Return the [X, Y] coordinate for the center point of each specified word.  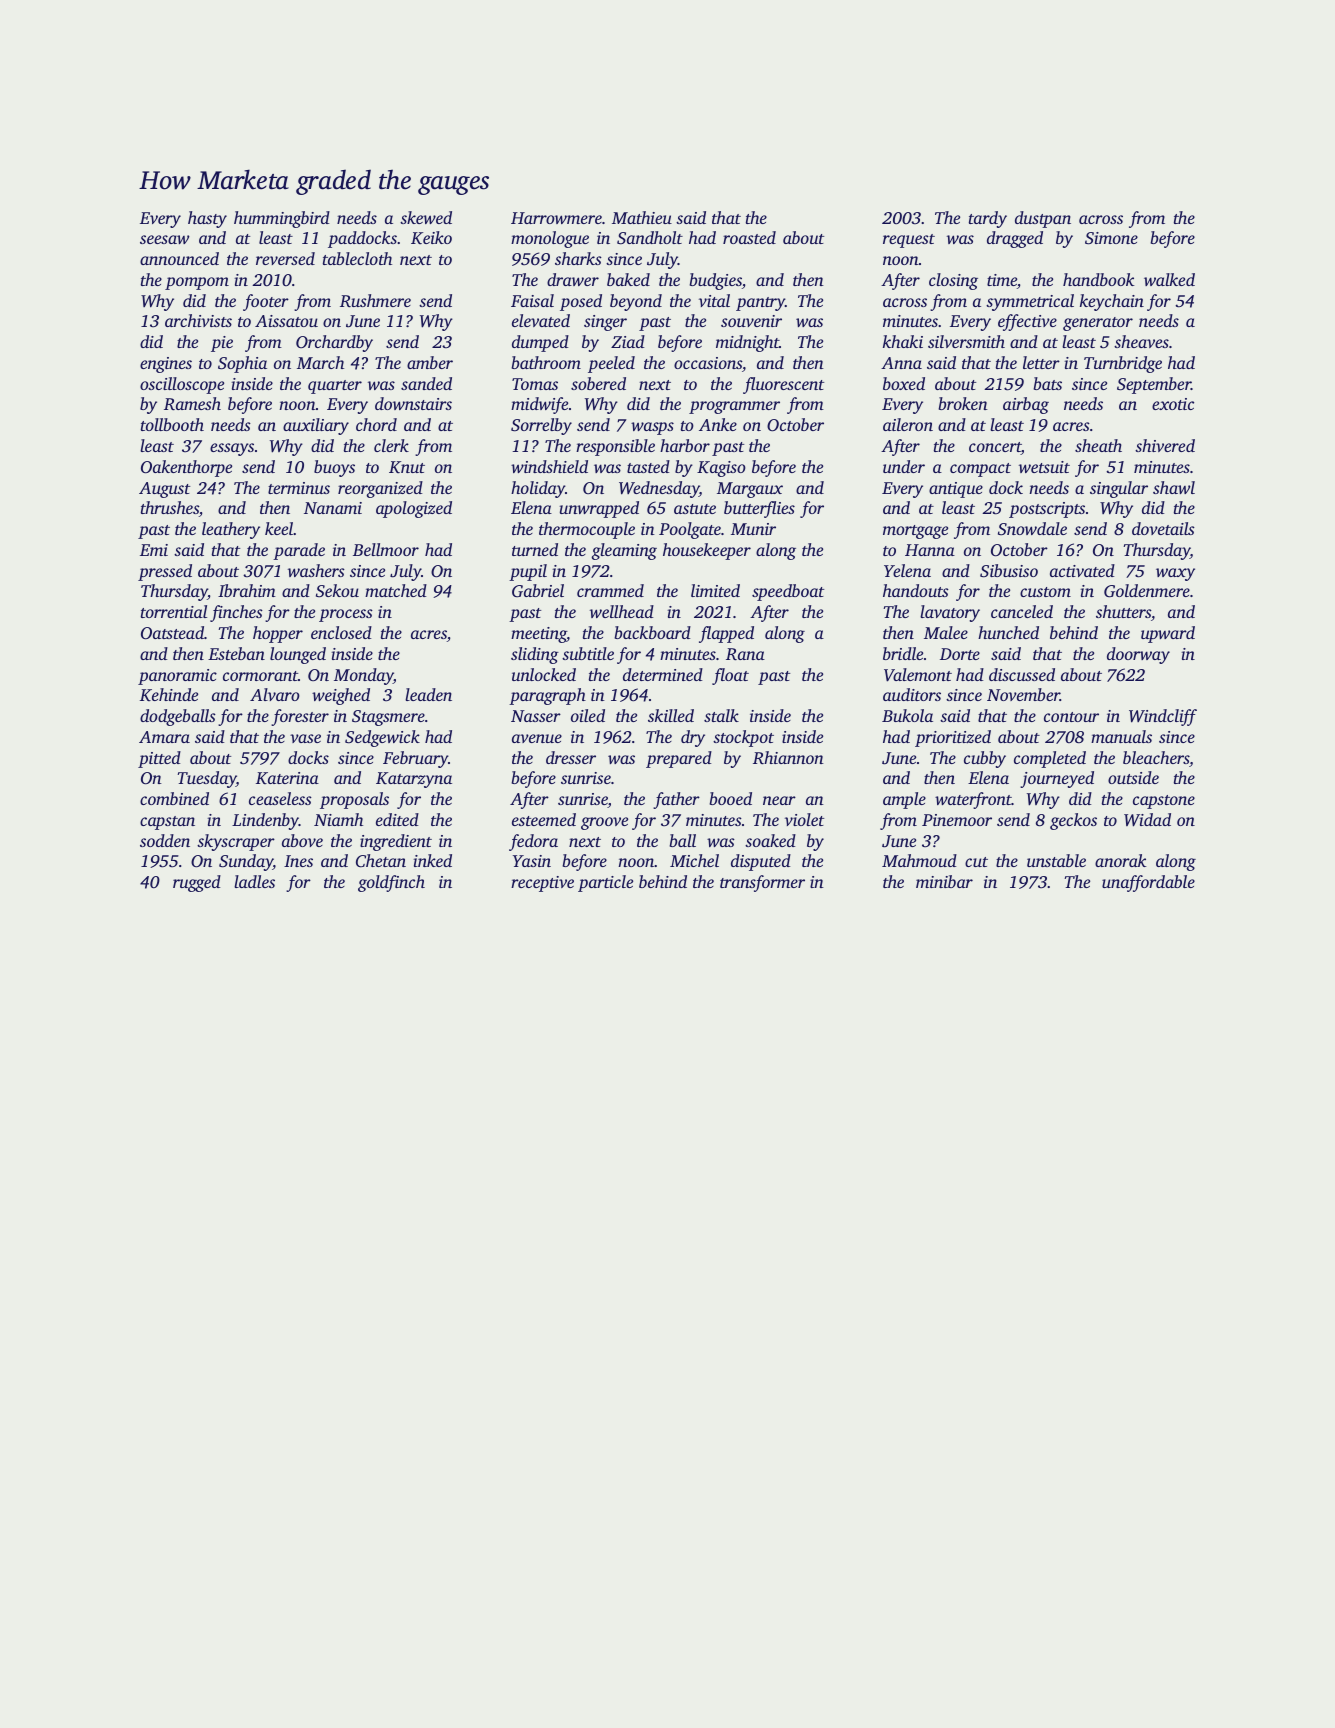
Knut [407, 467]
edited [397, 819]
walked [1169, 279]
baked [628, 279]
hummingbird [282, 219]
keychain [1112, 302]
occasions [708, 363]
